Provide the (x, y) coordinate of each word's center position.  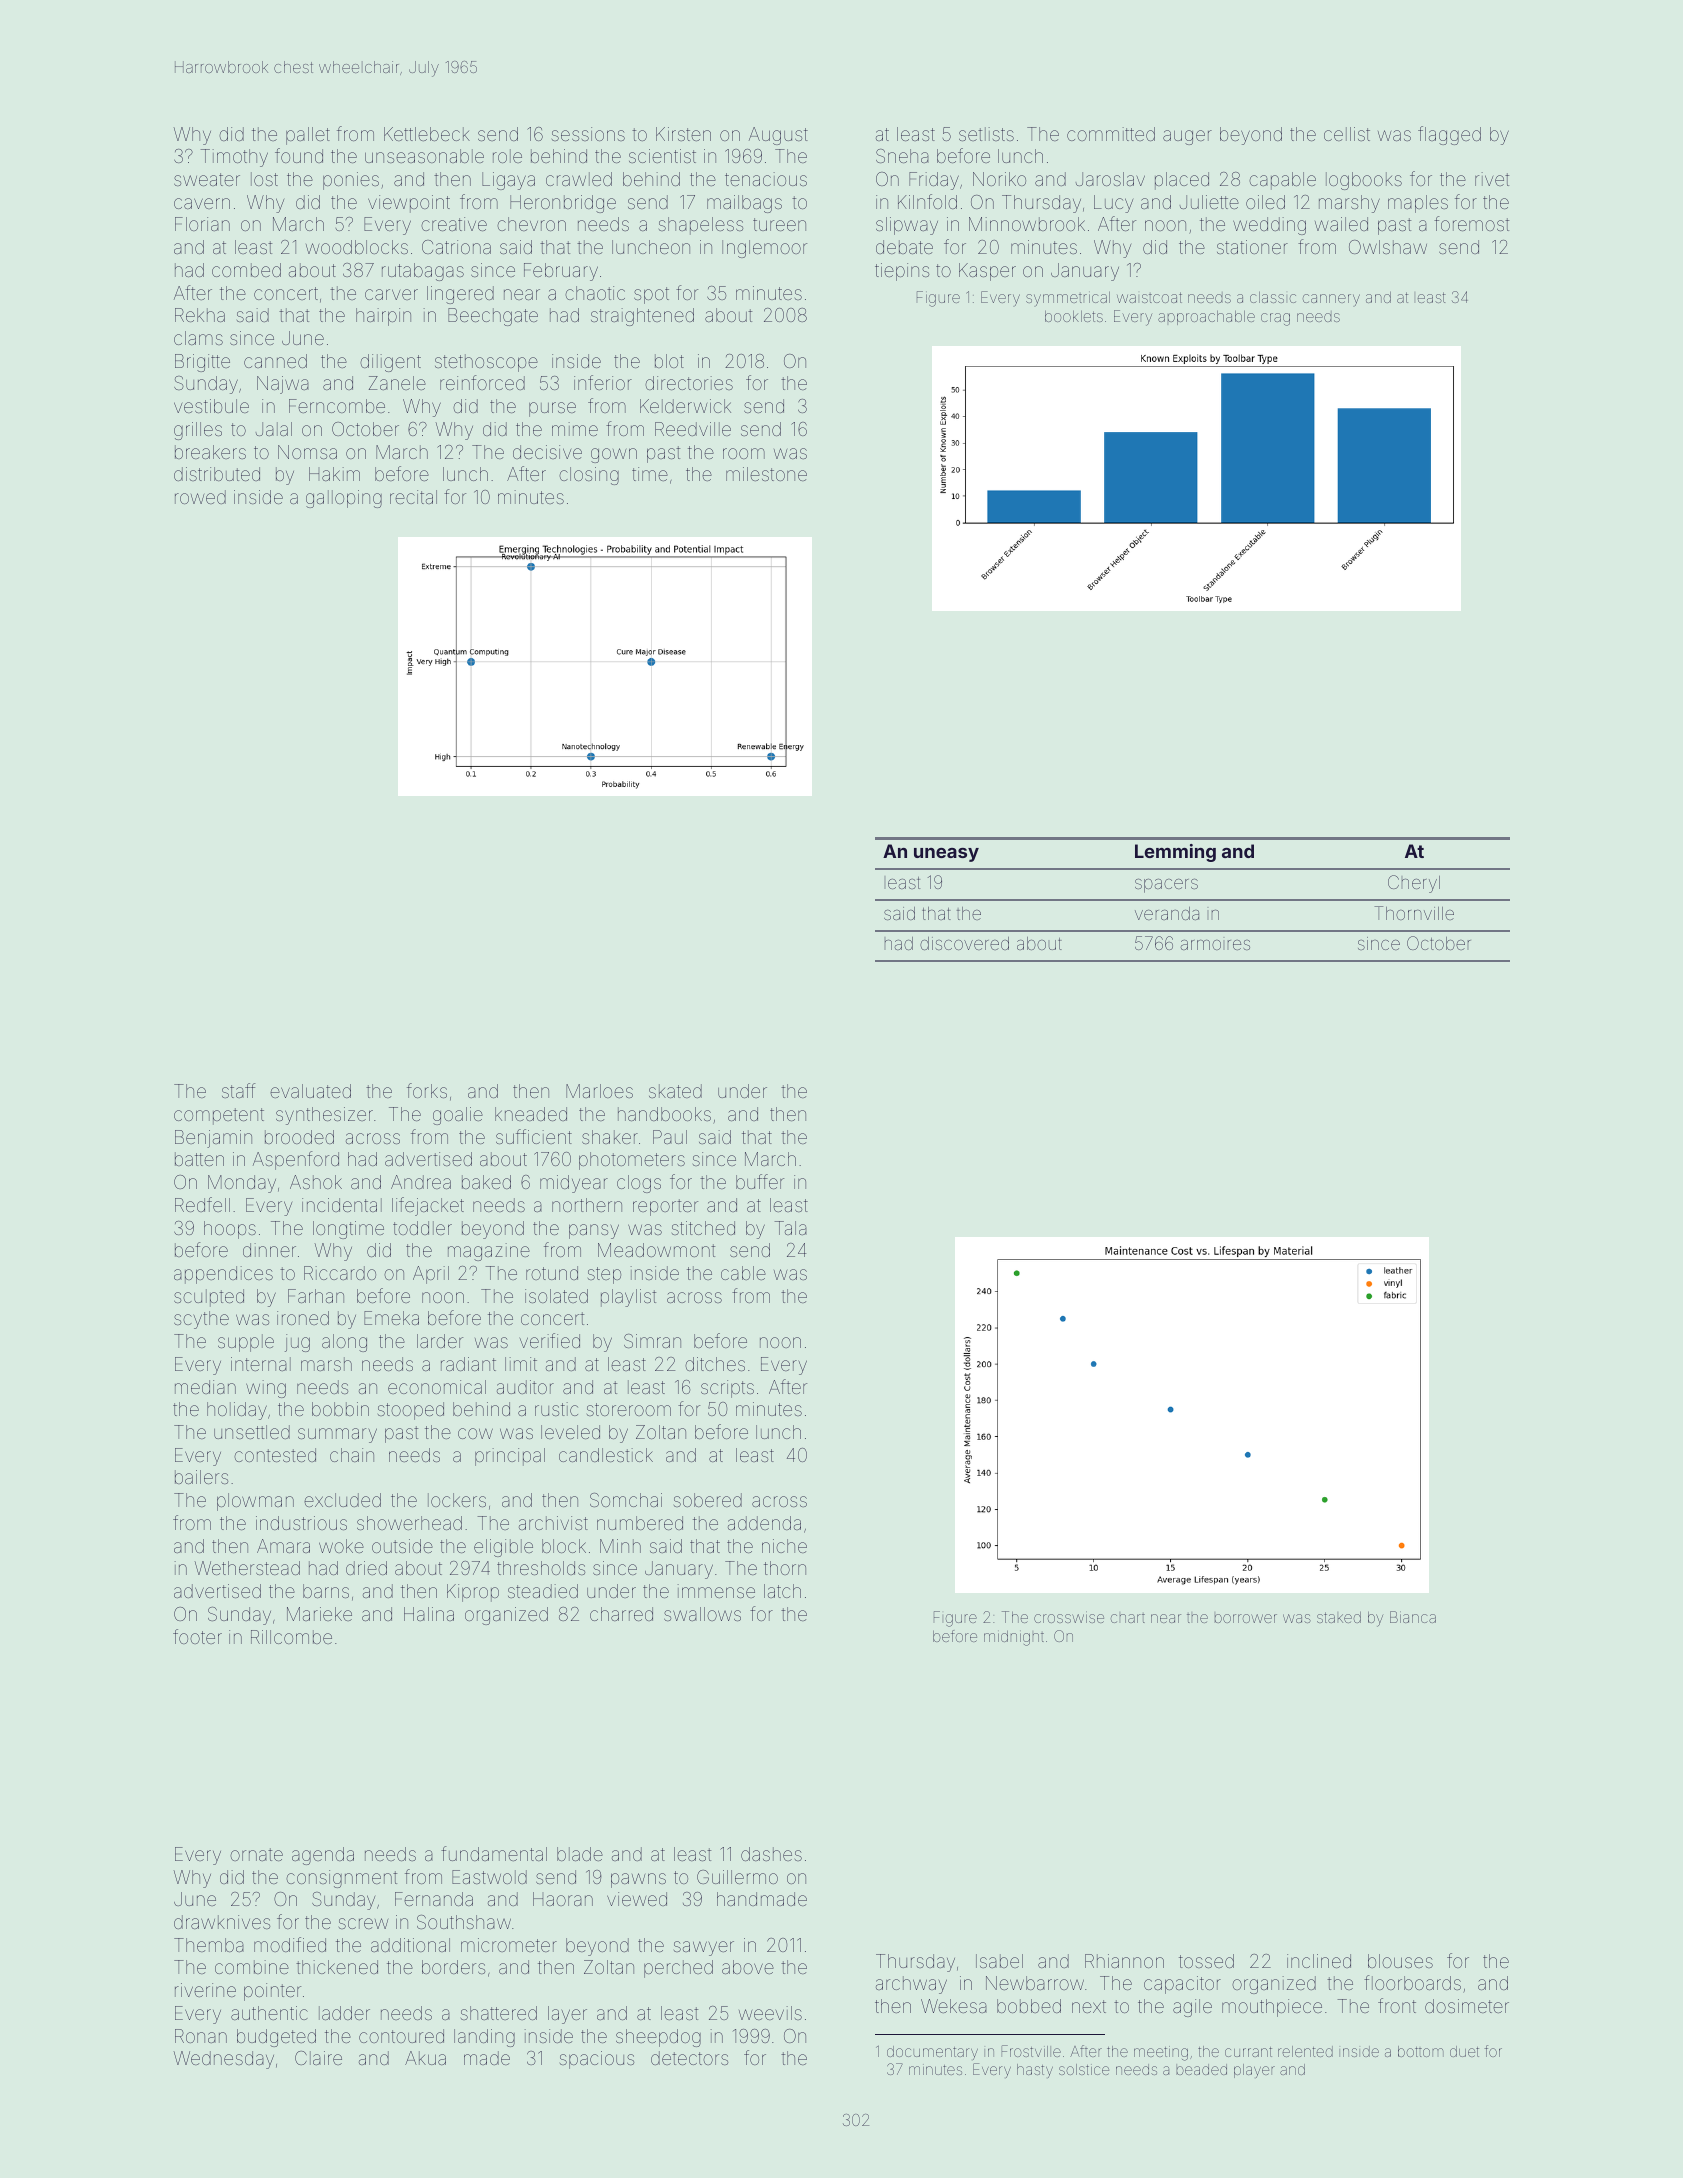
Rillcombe (291, 1637)
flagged (1449, 135)
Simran (652, 1341)
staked (1339, 1617)
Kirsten (683, 134)
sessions (588, 134)
